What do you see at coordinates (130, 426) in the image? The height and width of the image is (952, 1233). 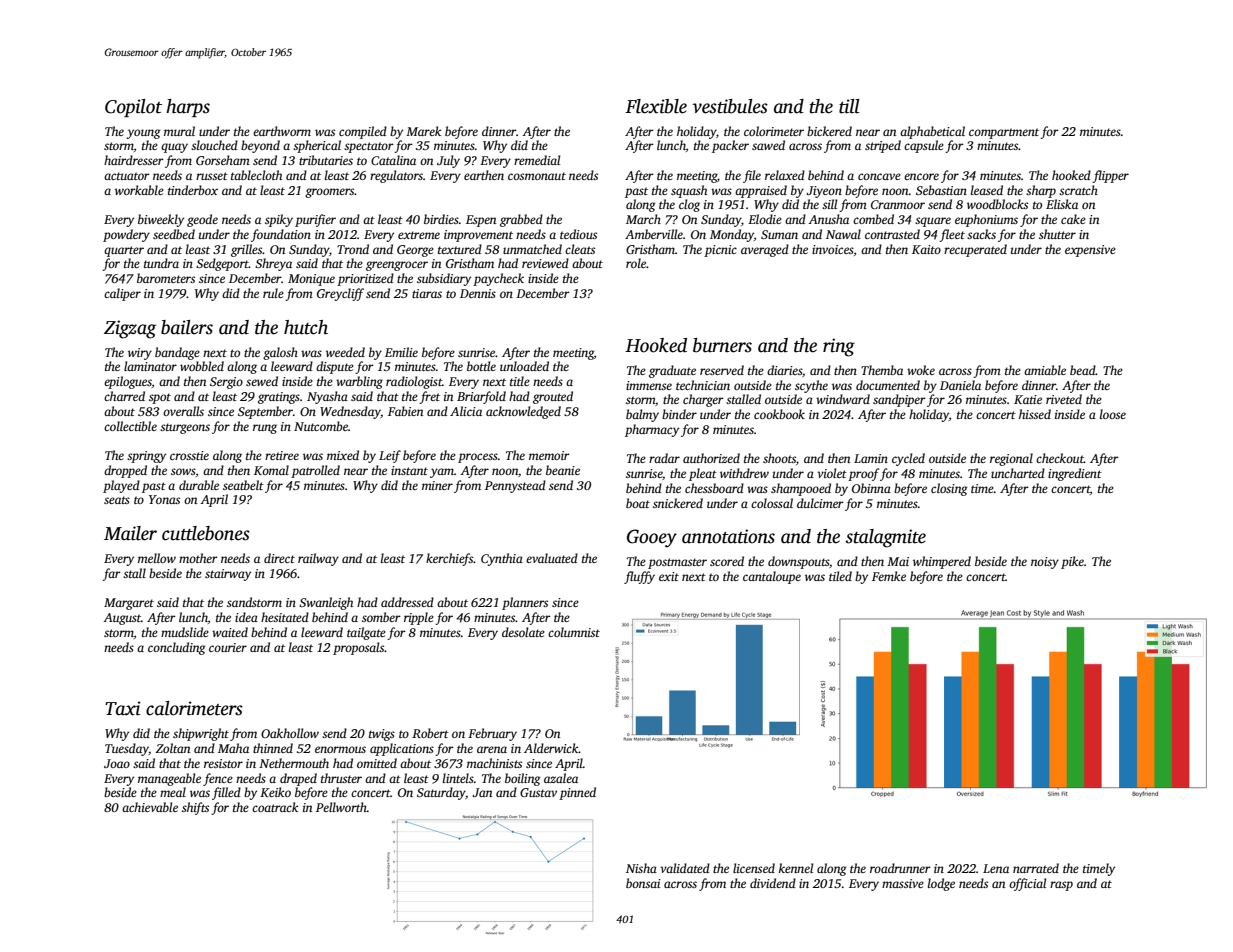 I see `collectible` at bounding box center [130, 426].
